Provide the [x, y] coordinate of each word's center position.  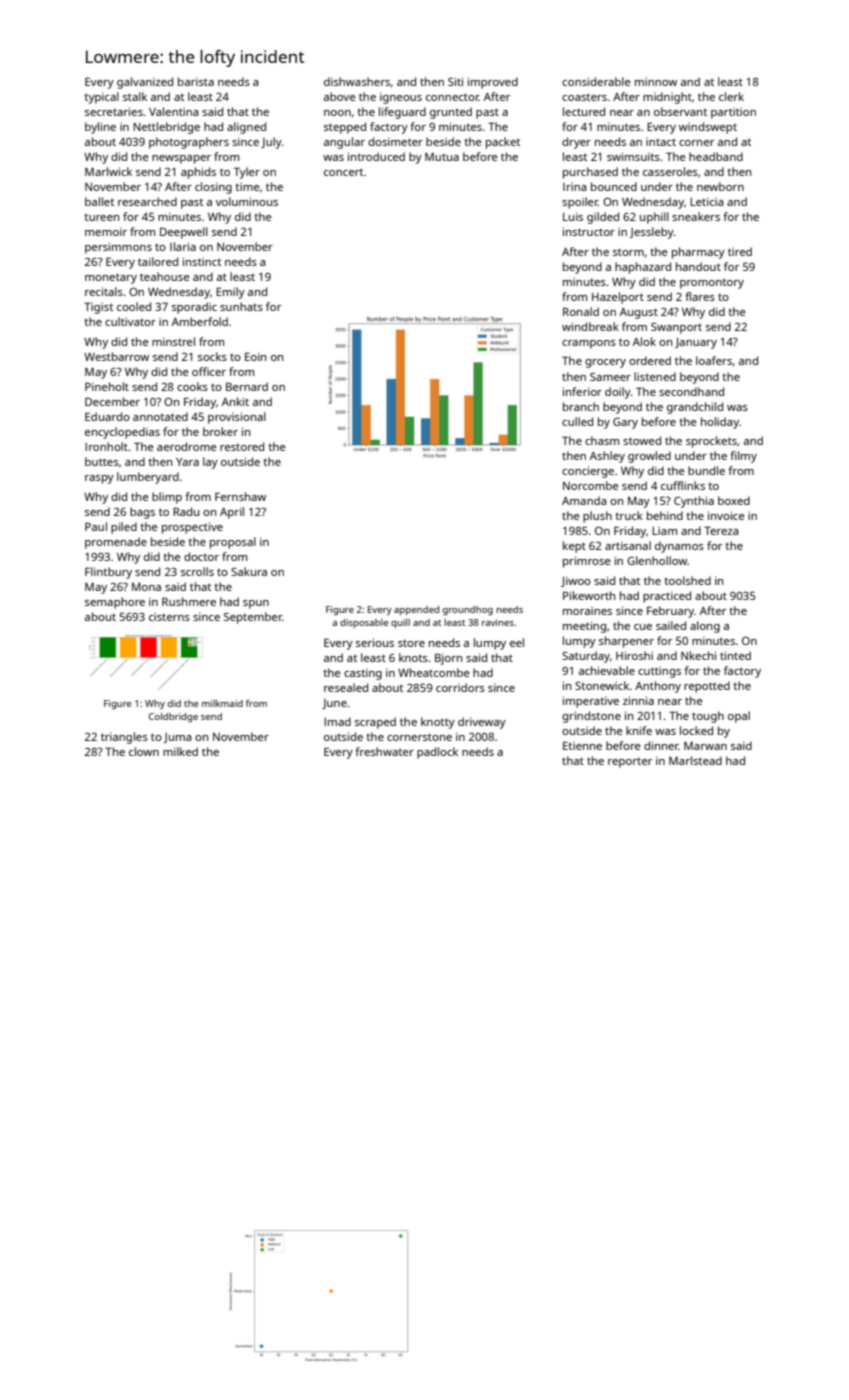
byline [100, 128]
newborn [720, 186]
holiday [720, 423]
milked [180, 751]
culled [577, 421]
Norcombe [591, 485]
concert [343, 172]
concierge [588, 472]
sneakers [696, 216]
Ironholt [106, 446]
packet [503, 143]
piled [124, 528]
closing [213, 188]
